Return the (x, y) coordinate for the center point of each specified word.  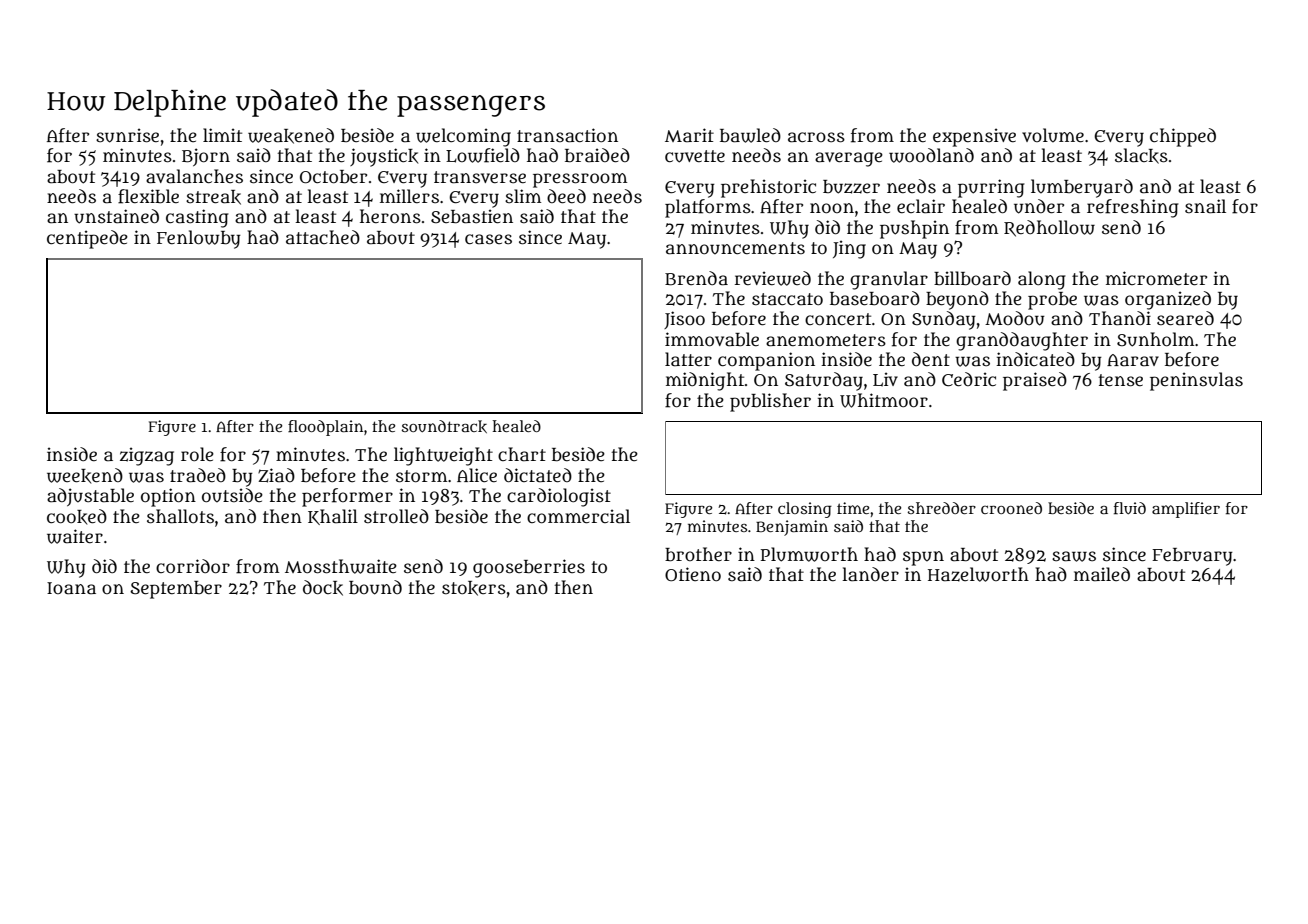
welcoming (463, 137)
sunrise (127, 135)
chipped (1183, 137)
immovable (712, 339)
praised (1035, 381)
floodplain (325, 428)
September (176, 590)
